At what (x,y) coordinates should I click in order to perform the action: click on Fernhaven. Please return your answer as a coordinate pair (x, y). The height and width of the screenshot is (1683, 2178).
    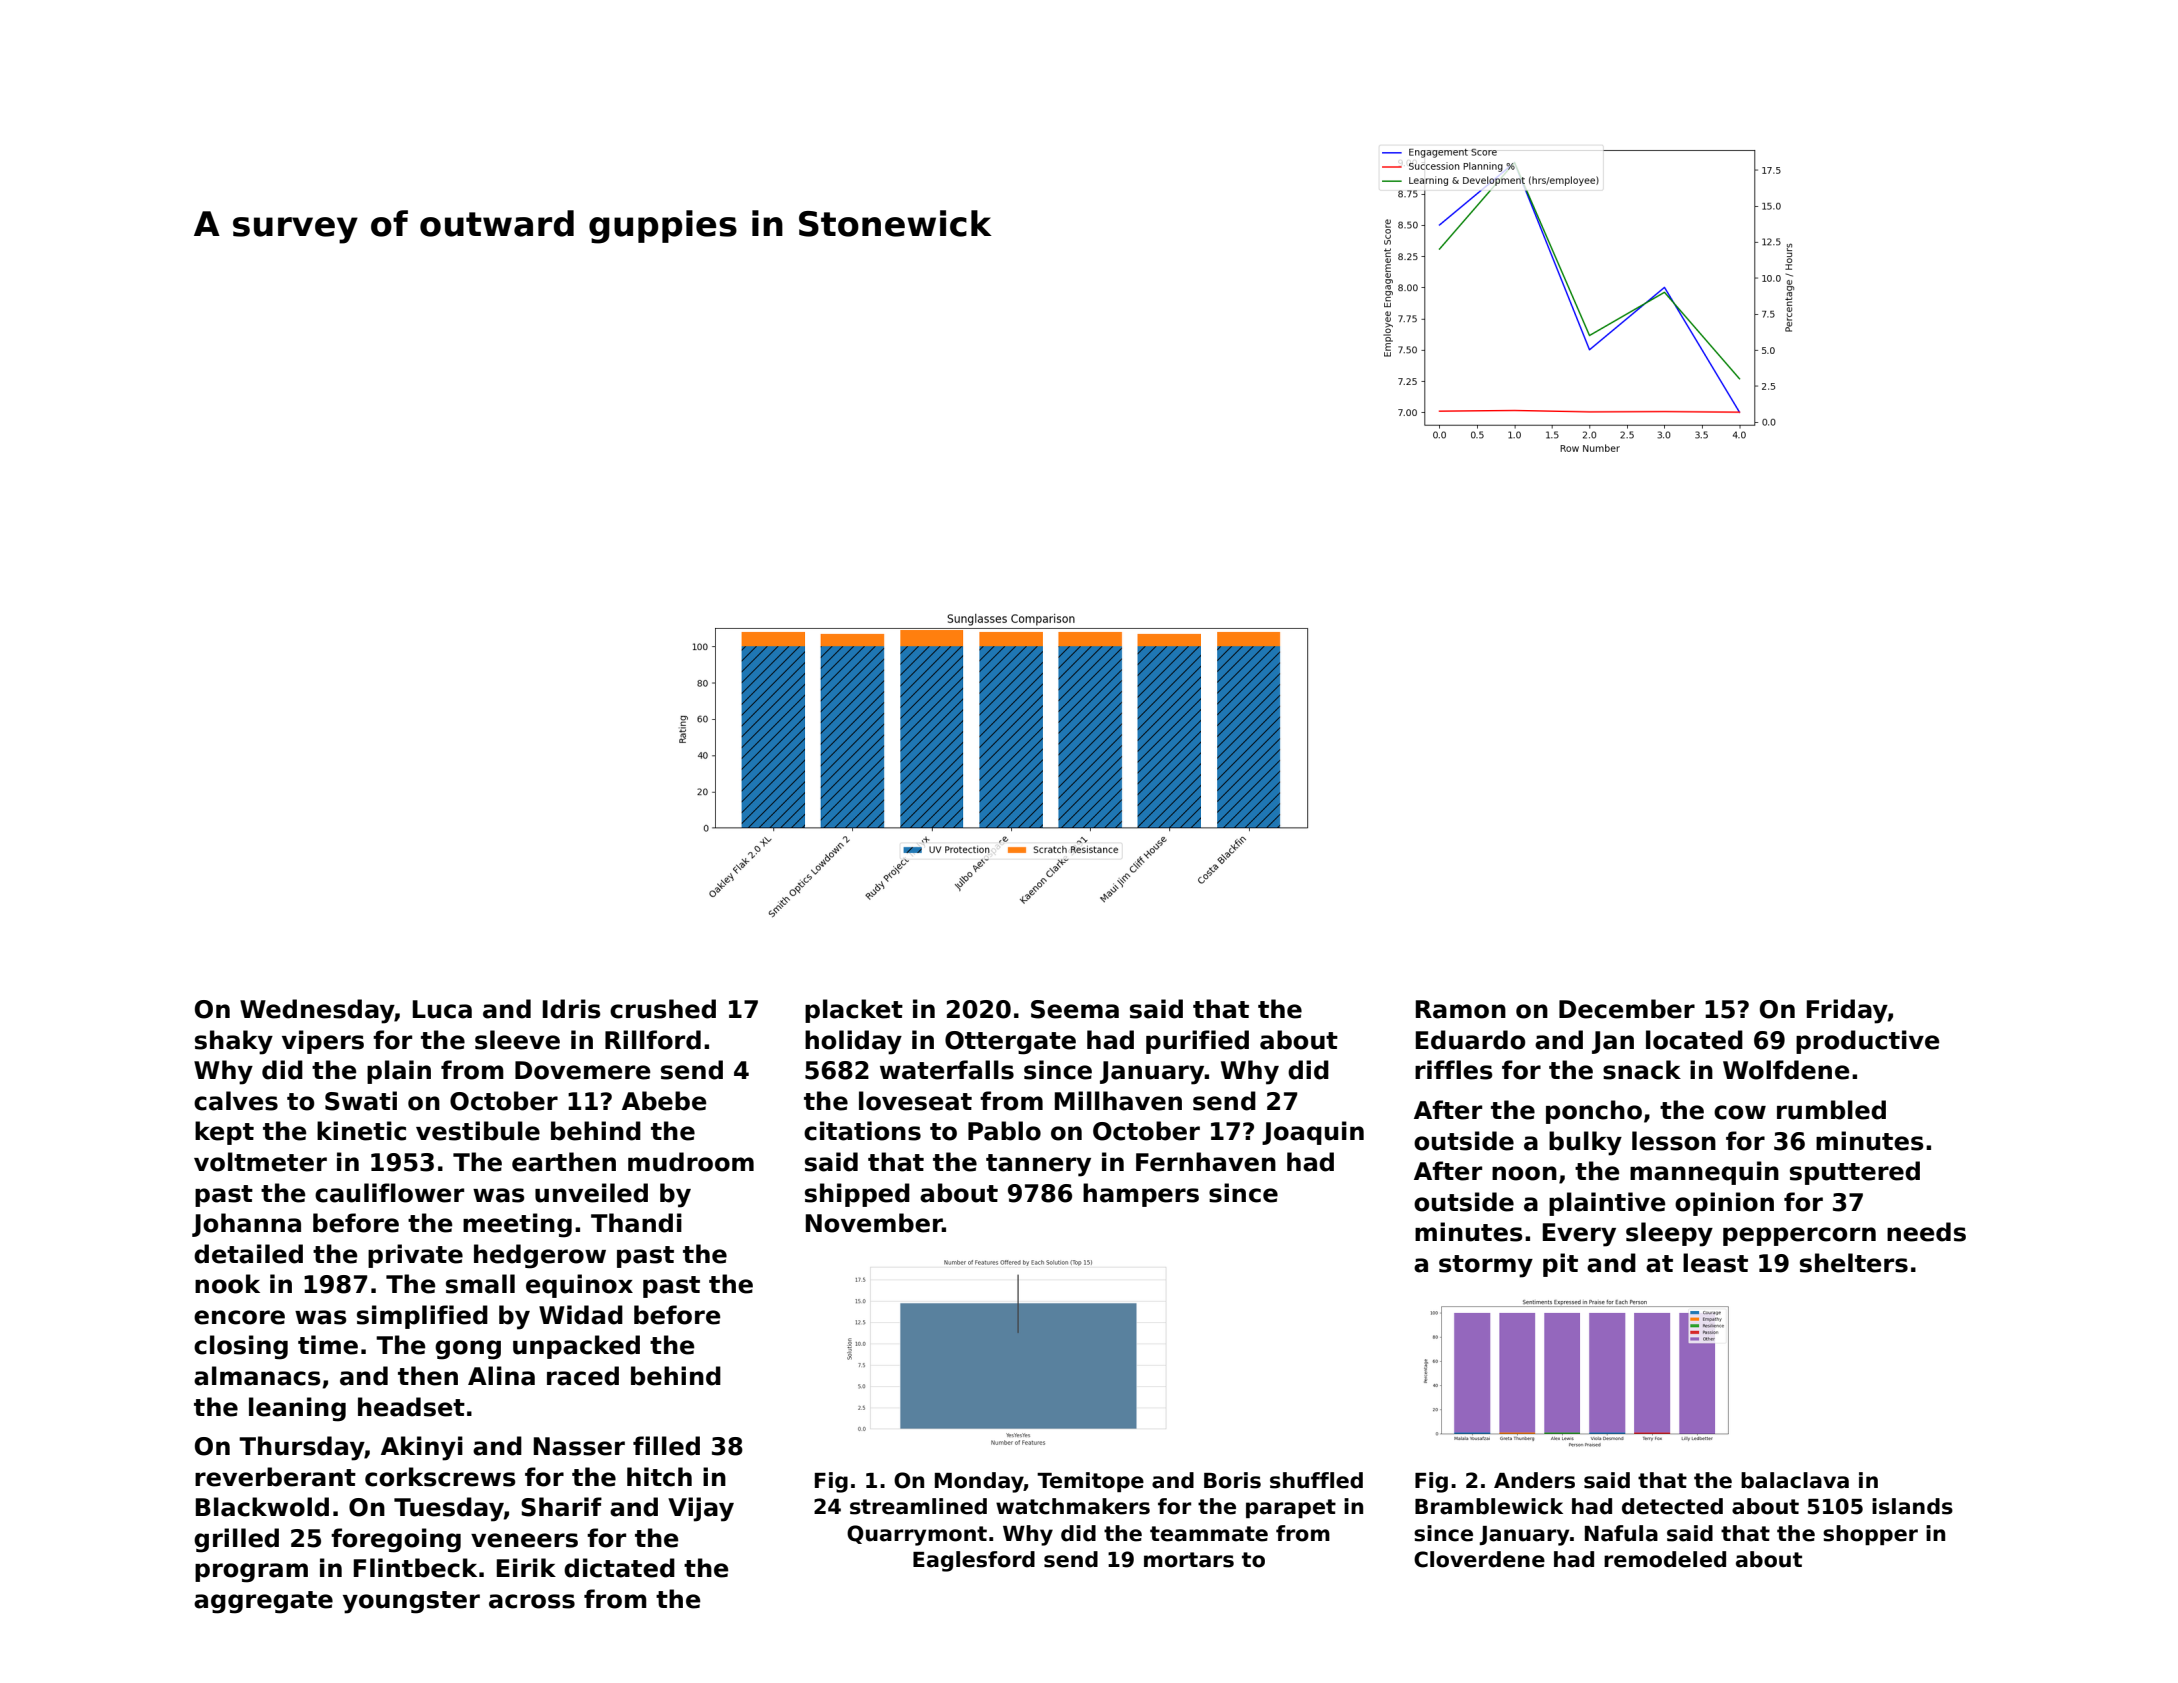
    Looking at the image, I should click on (1206, 1162).
